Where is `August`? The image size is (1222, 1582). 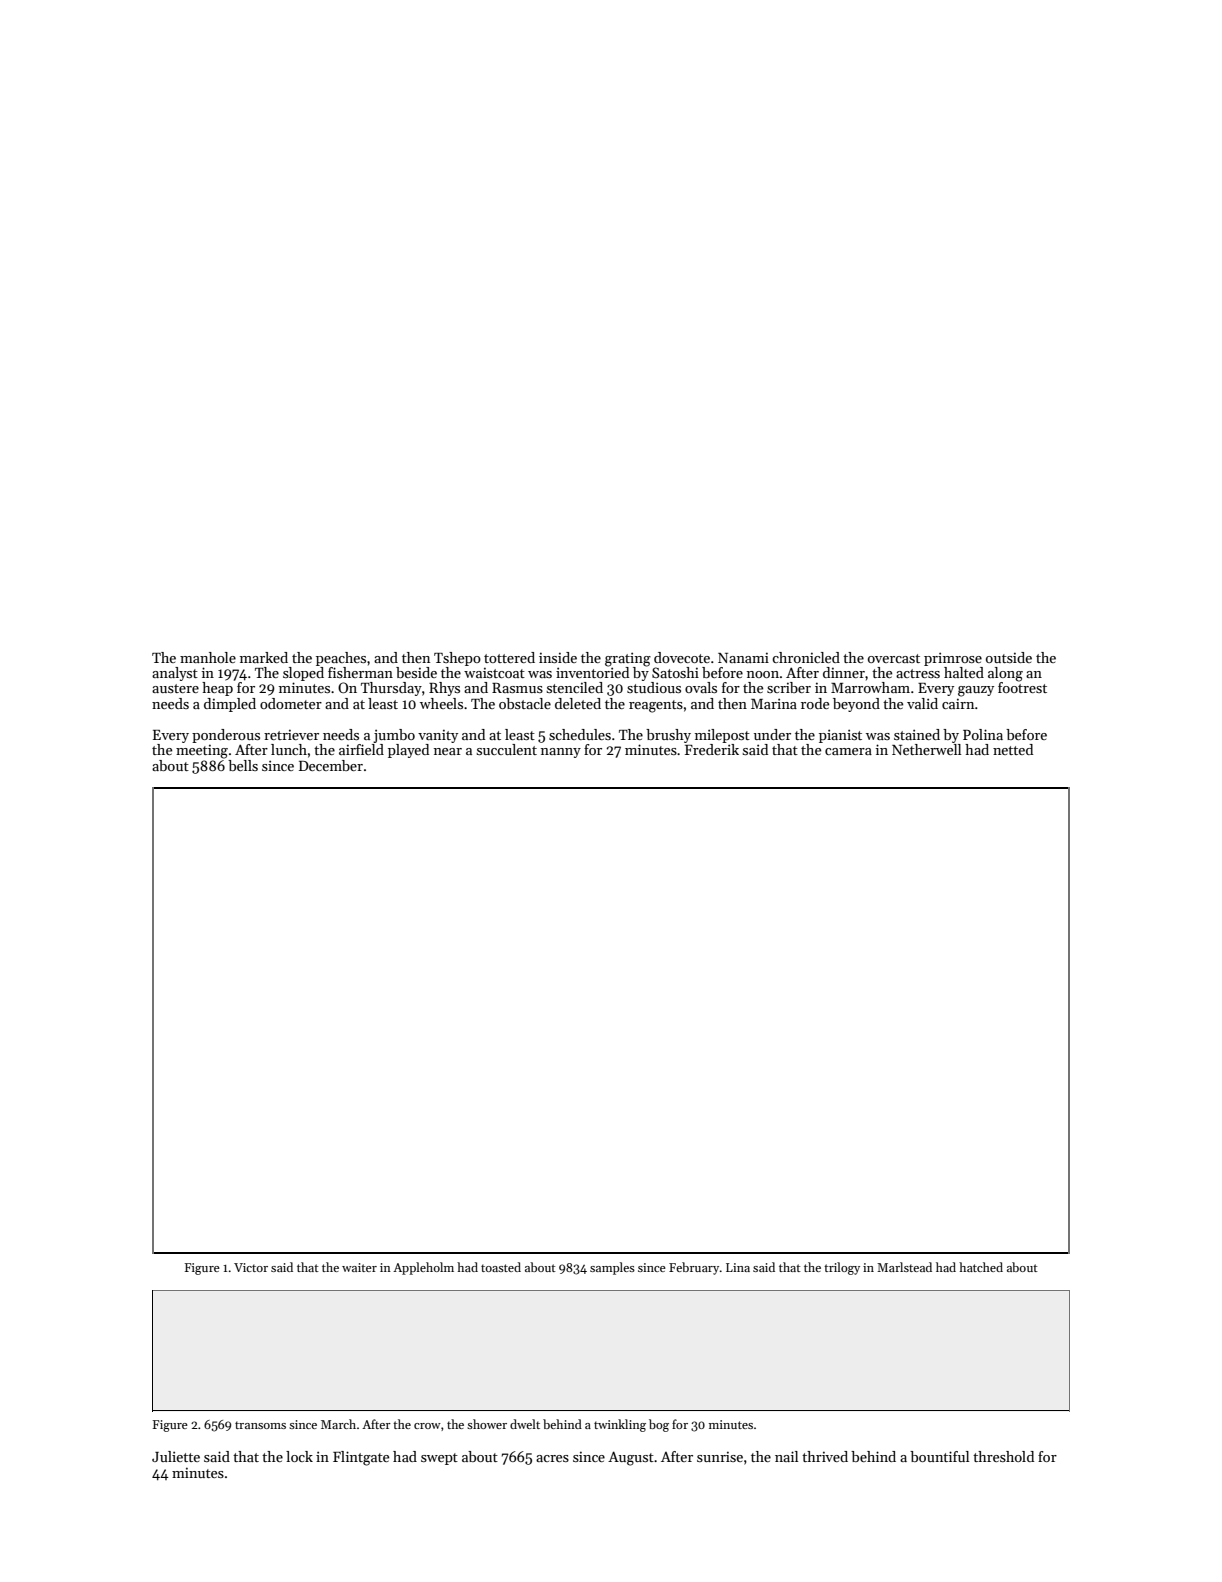 August is located at coordinates (631, 1458).
